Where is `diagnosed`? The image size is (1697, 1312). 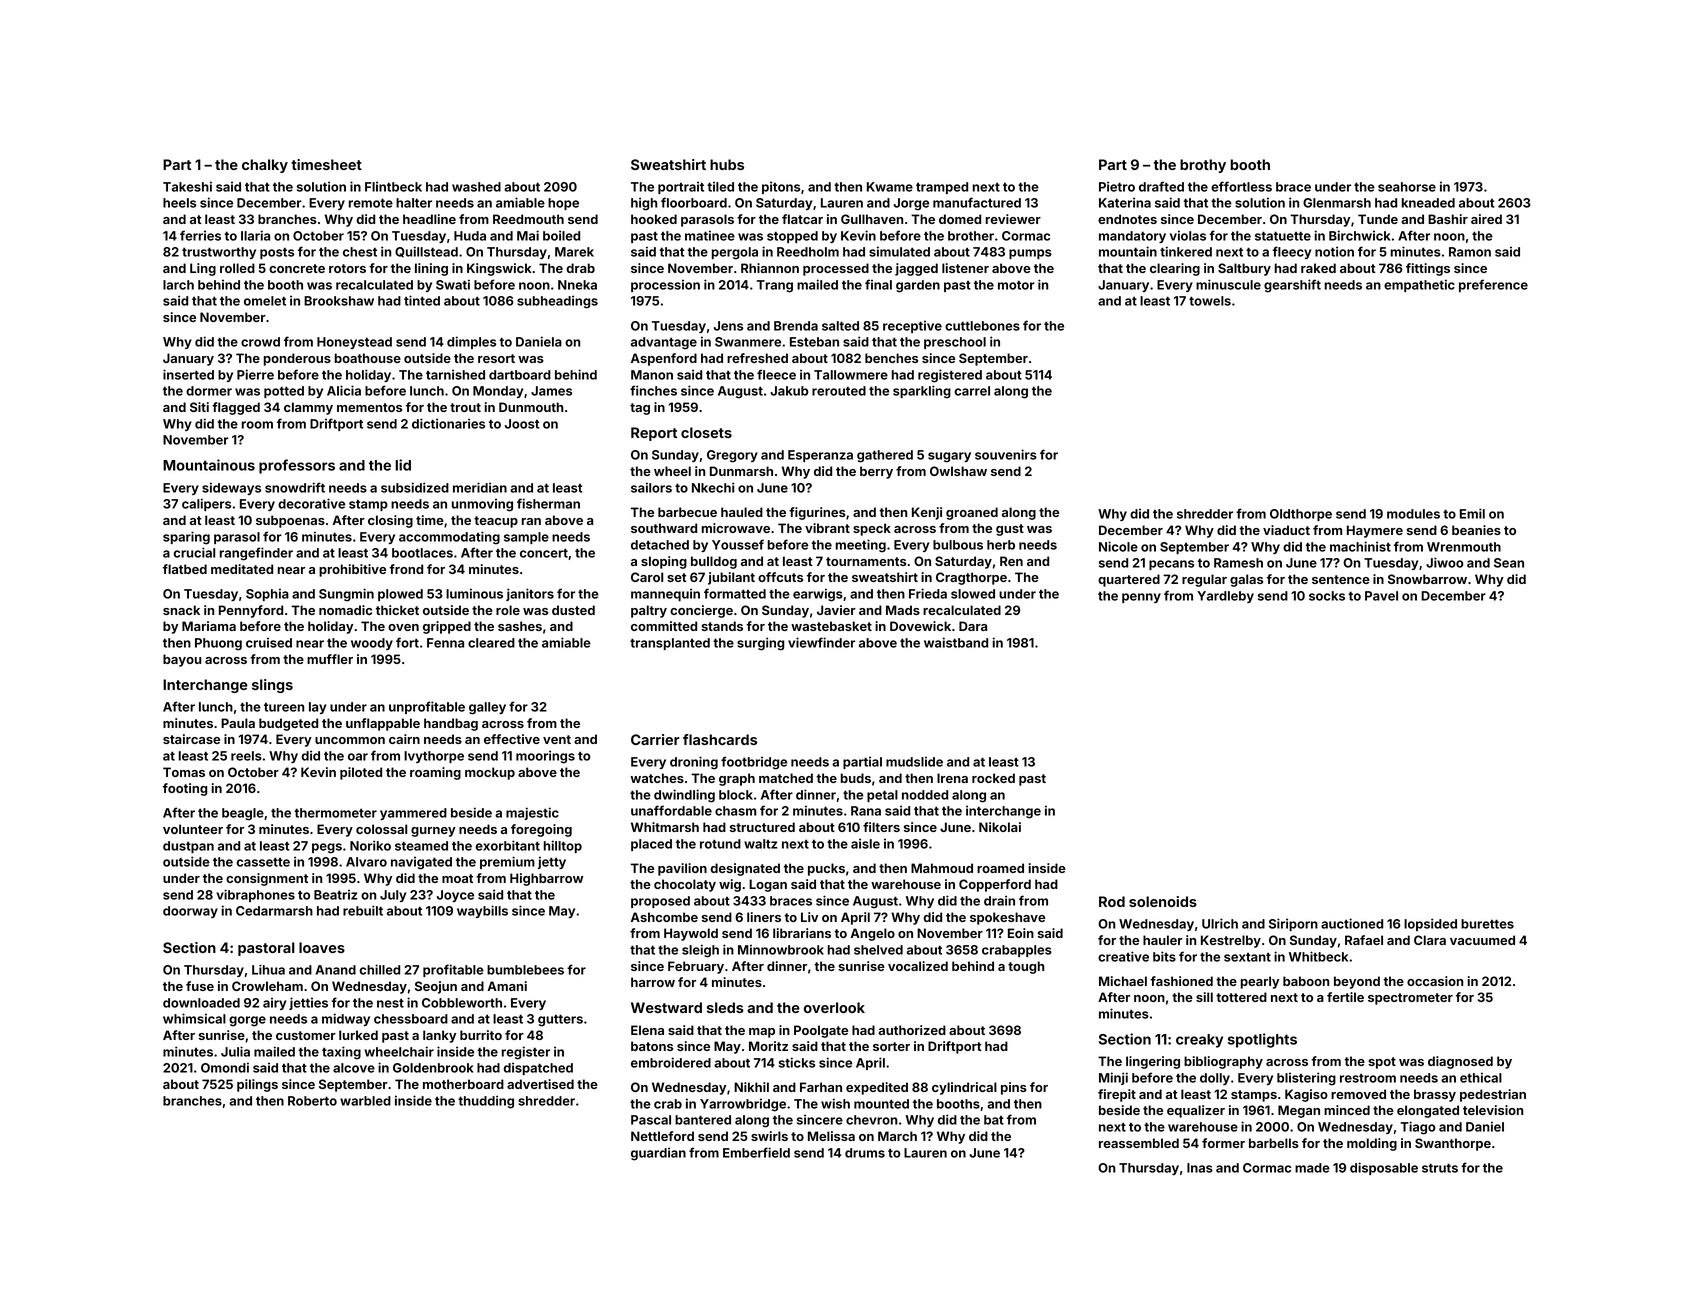
diagnosed is located at coordinates (1460, 1062).
